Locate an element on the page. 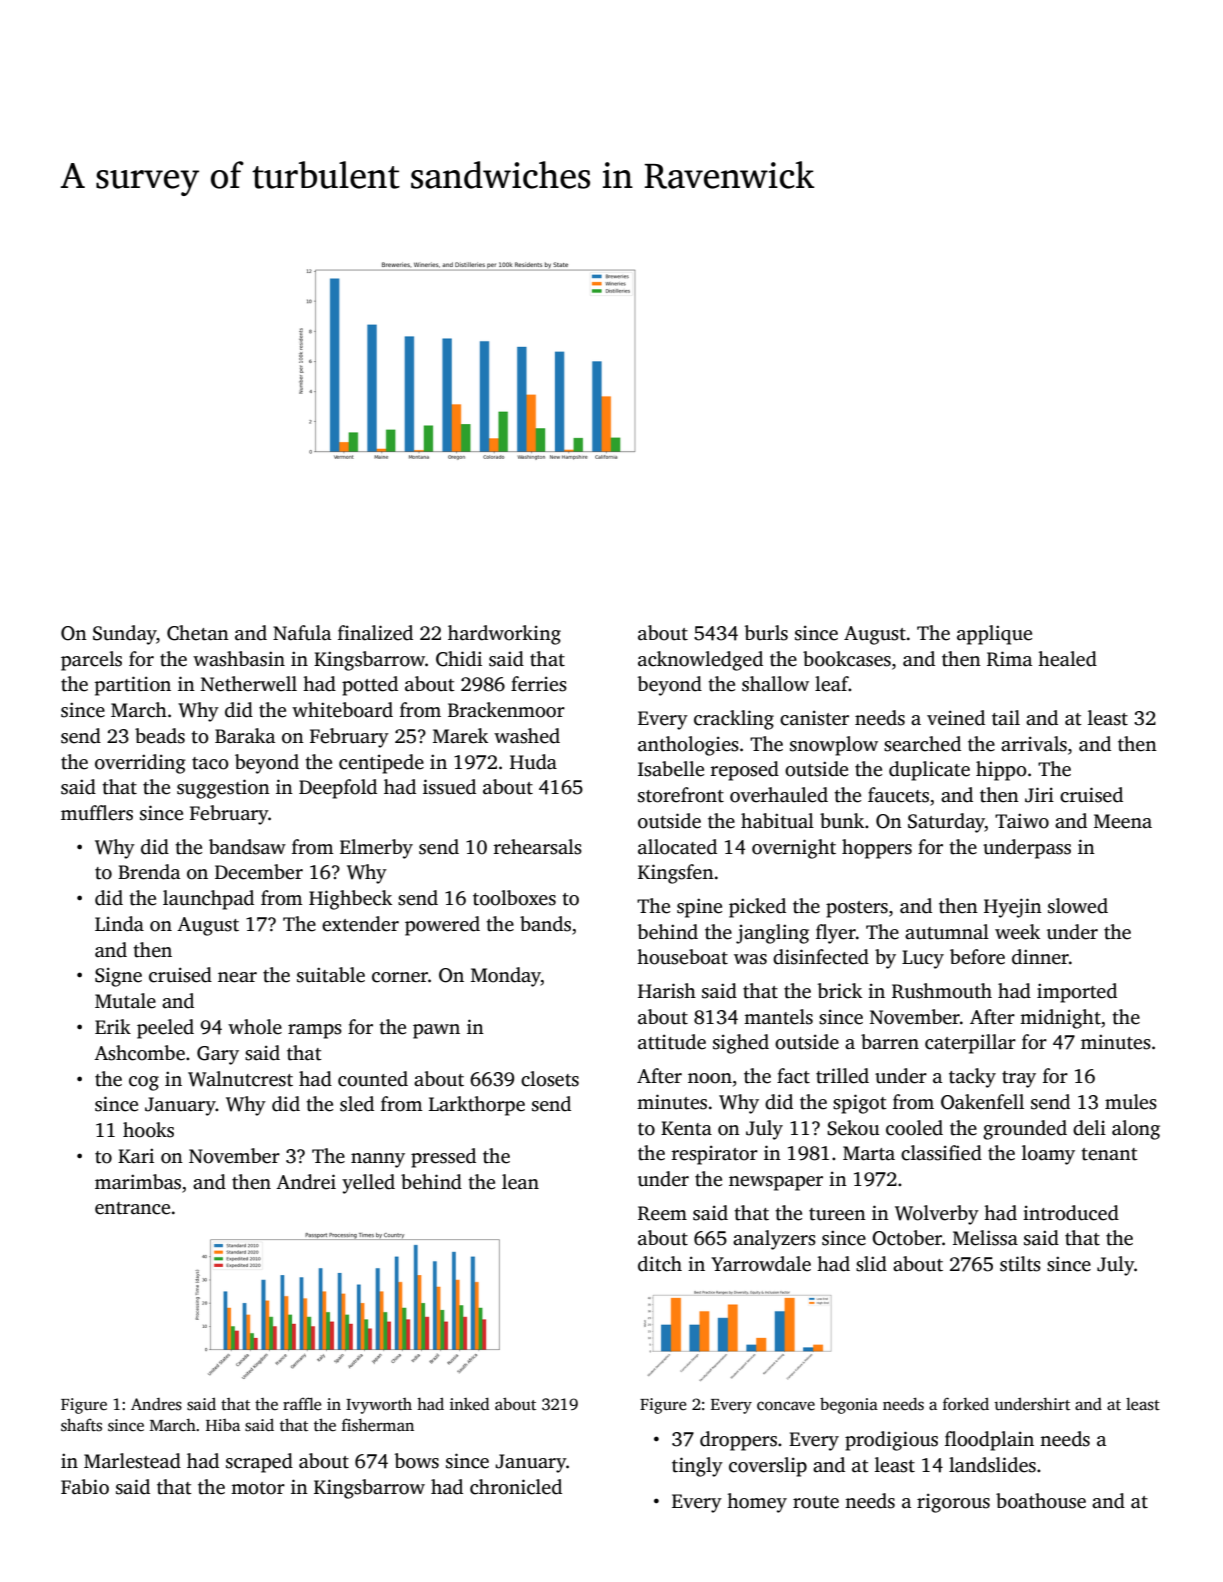 This document has height=1582, width=1223. applique is located at coordinates (994, 635).
